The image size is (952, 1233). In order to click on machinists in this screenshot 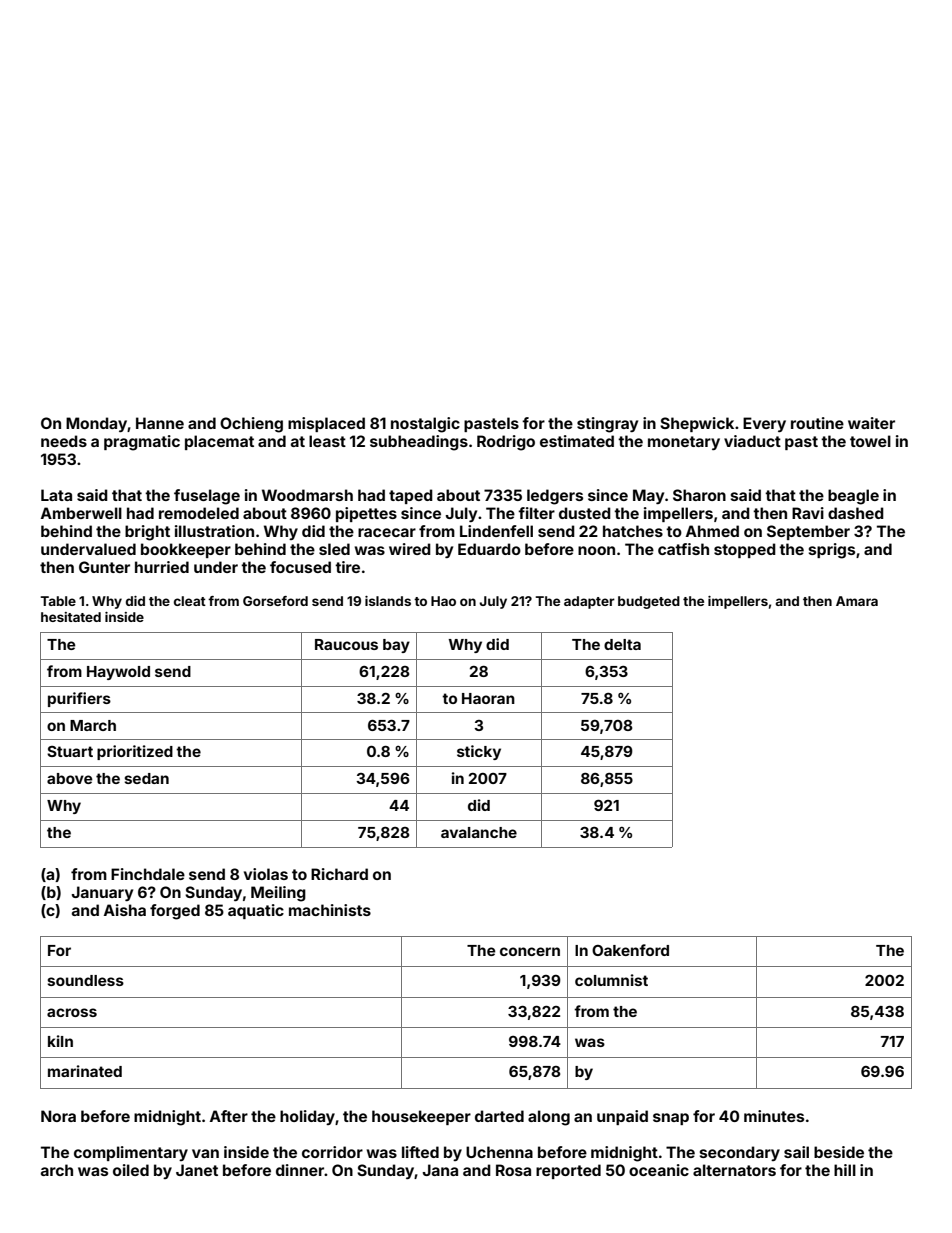, I will do `click(330, 910)`.
